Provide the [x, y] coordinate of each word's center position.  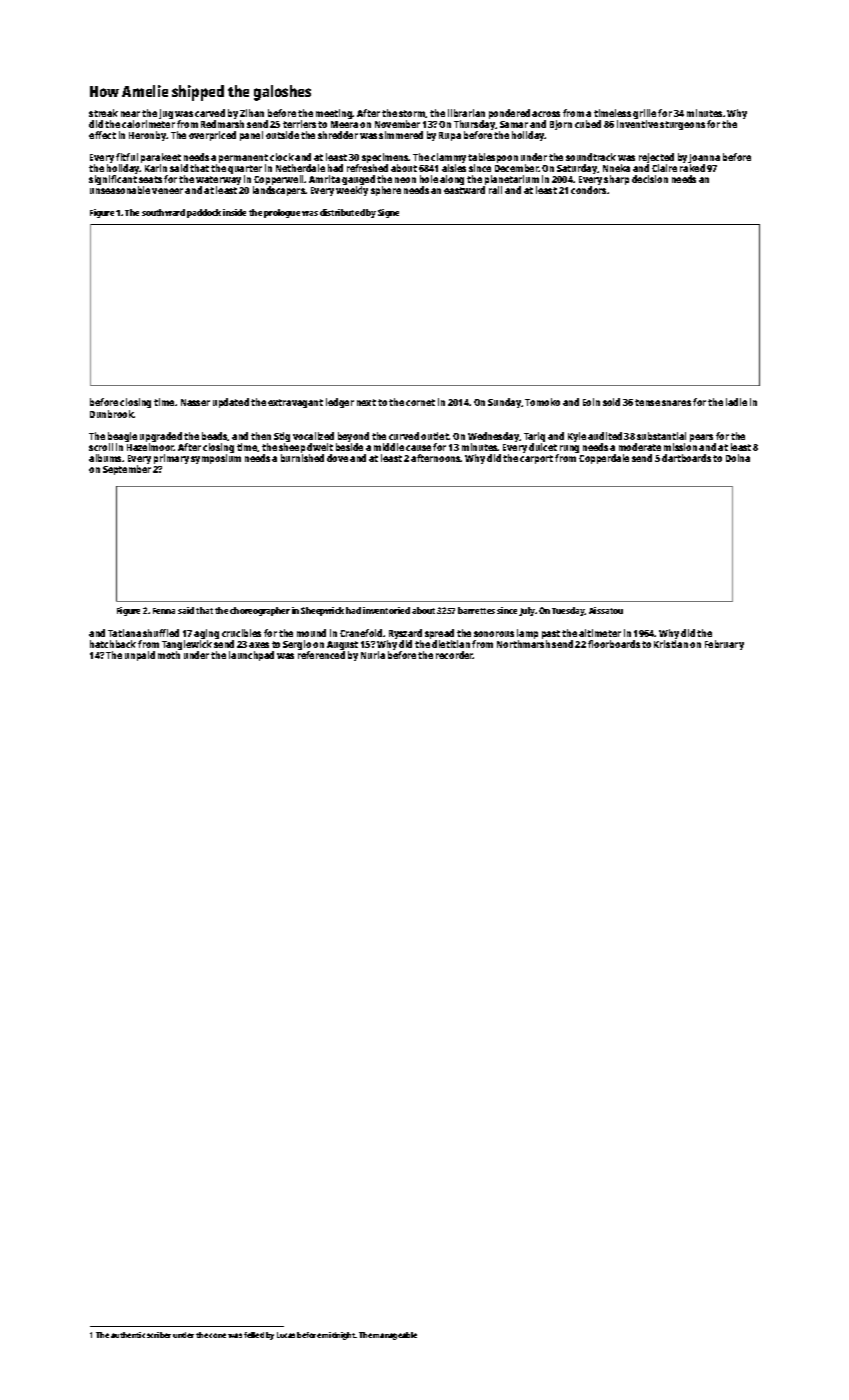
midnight [339, 1336]
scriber [159, 1335]
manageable [395, 1336]
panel [251, 136]
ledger [340, 403]
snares [676, 403]
